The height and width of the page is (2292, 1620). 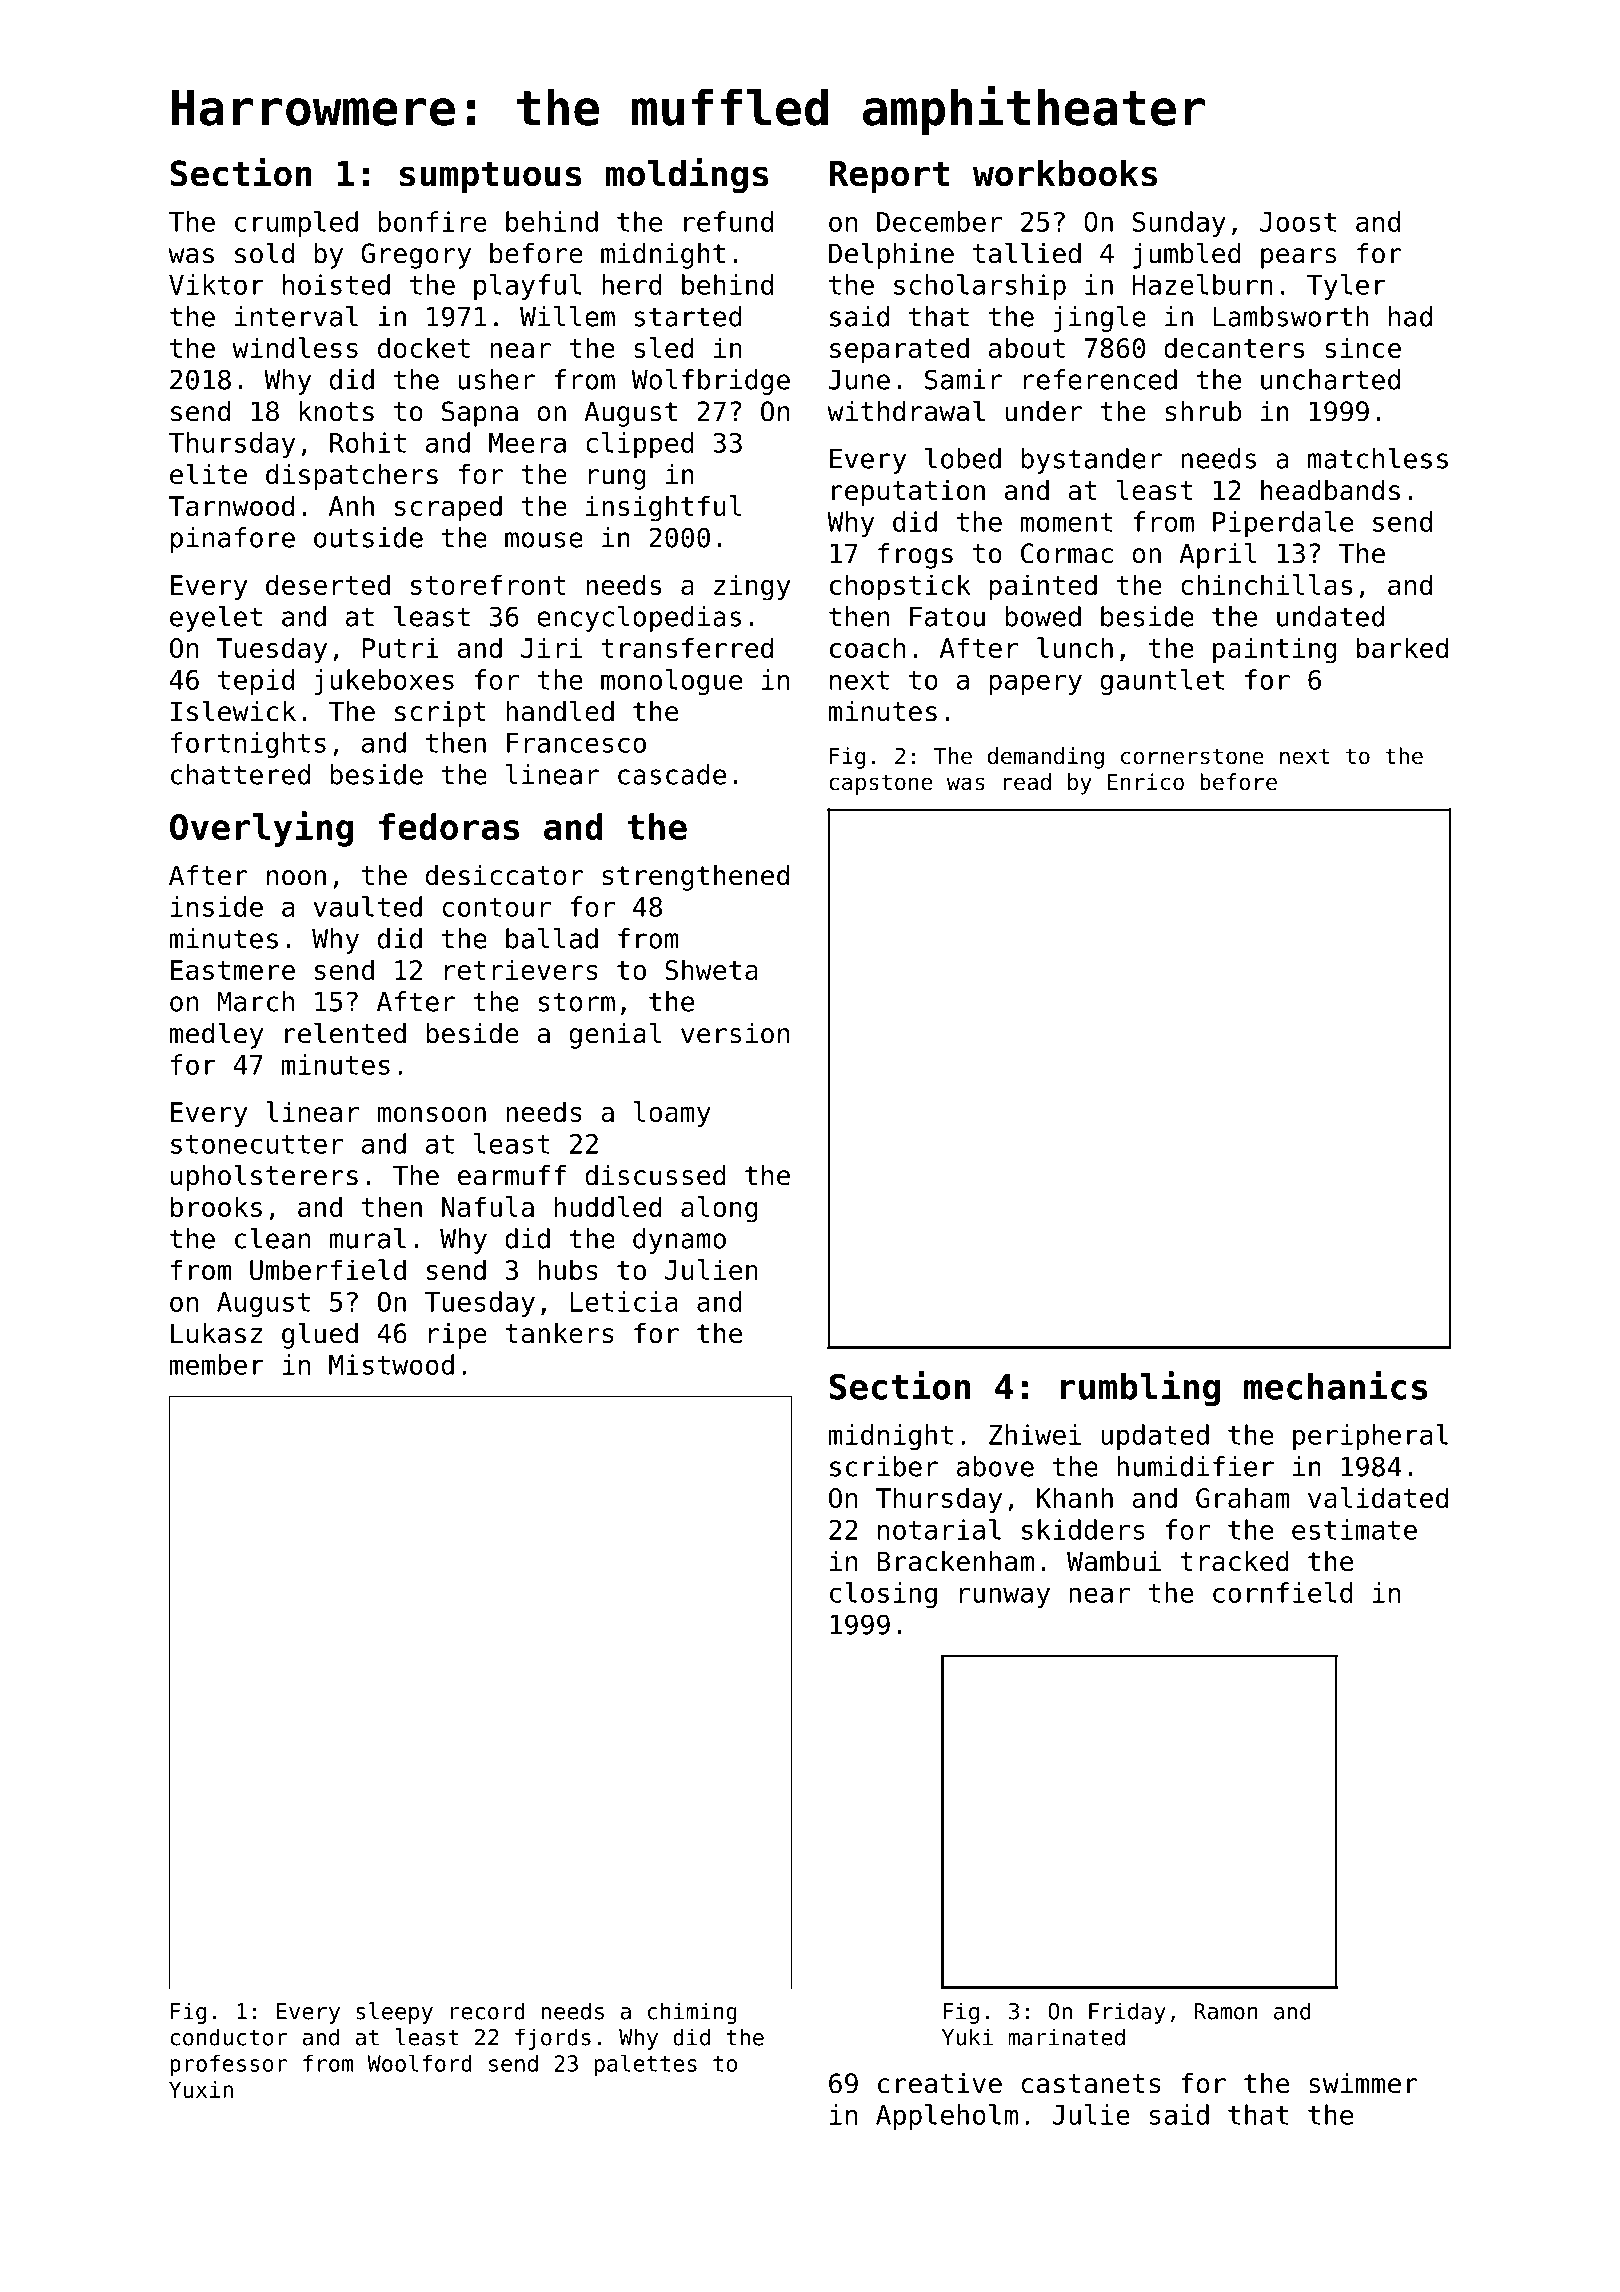 What do you see at coordinates (576, 743) in the page?
I see `Francesco` at bounding box center [576, 743].
